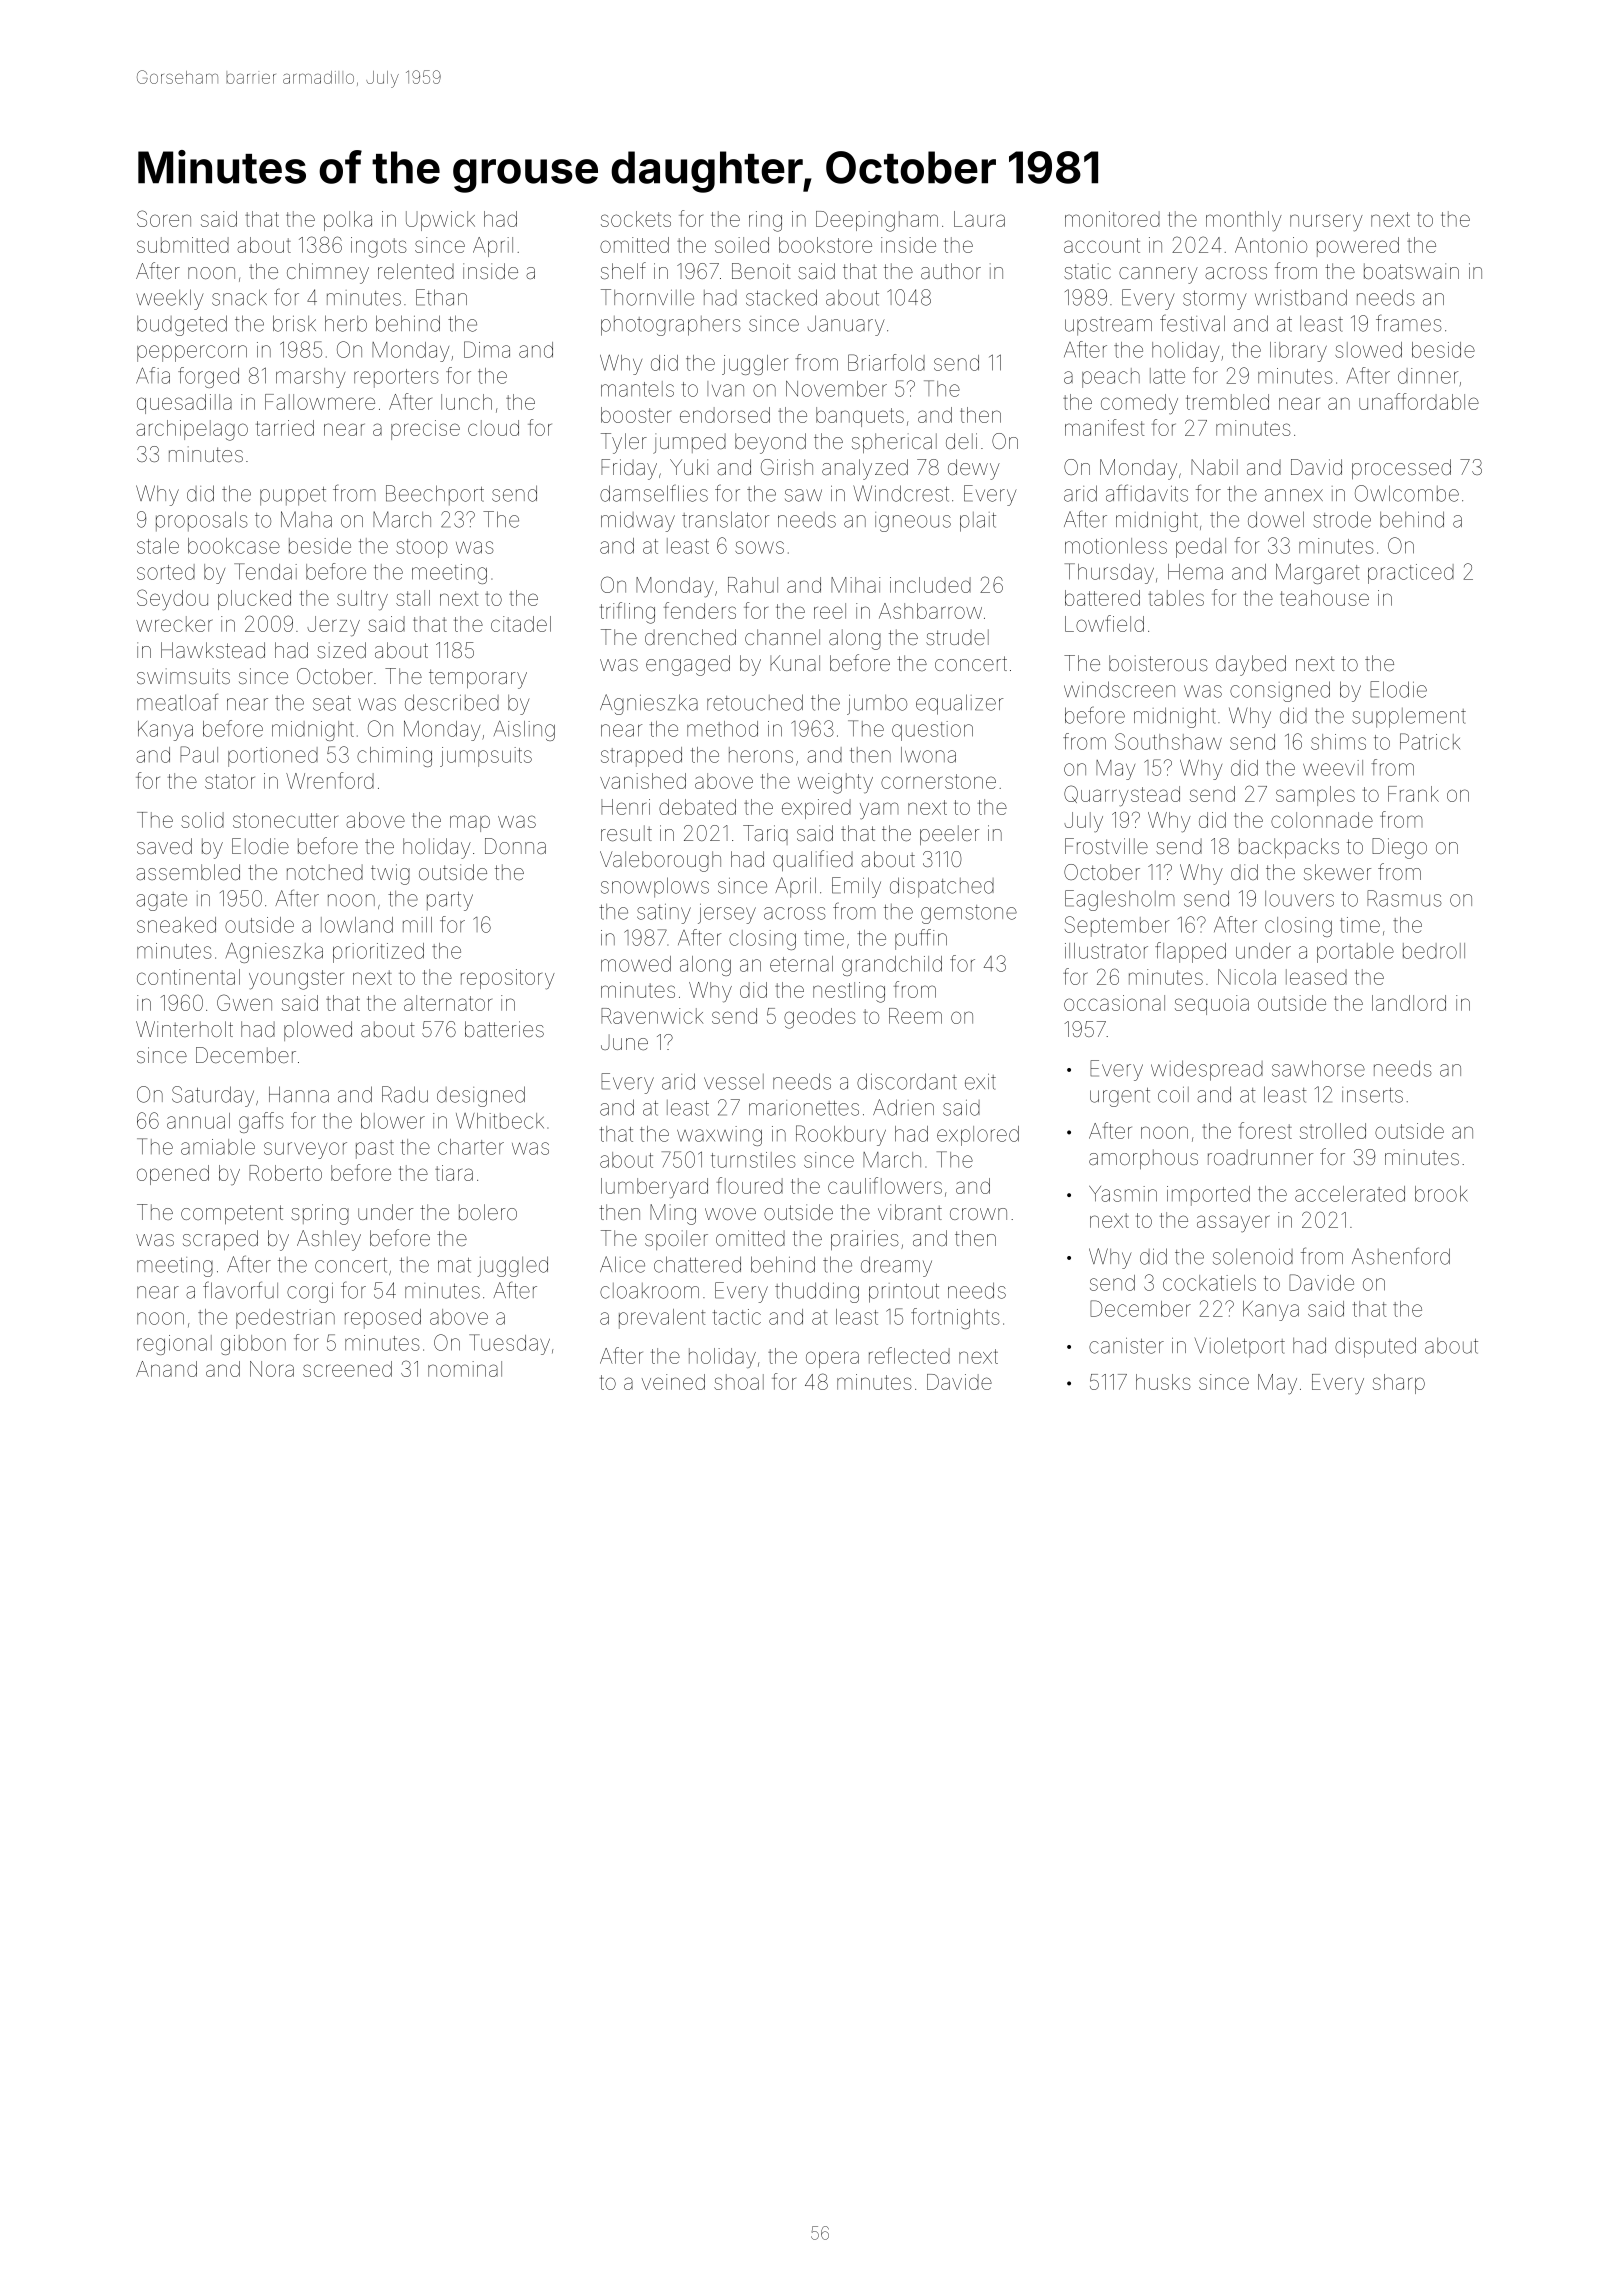 The image size is (1620, 2292). Describe the element at coordinates (1419, 401) in the document. I see `unaffordable` at that location.
